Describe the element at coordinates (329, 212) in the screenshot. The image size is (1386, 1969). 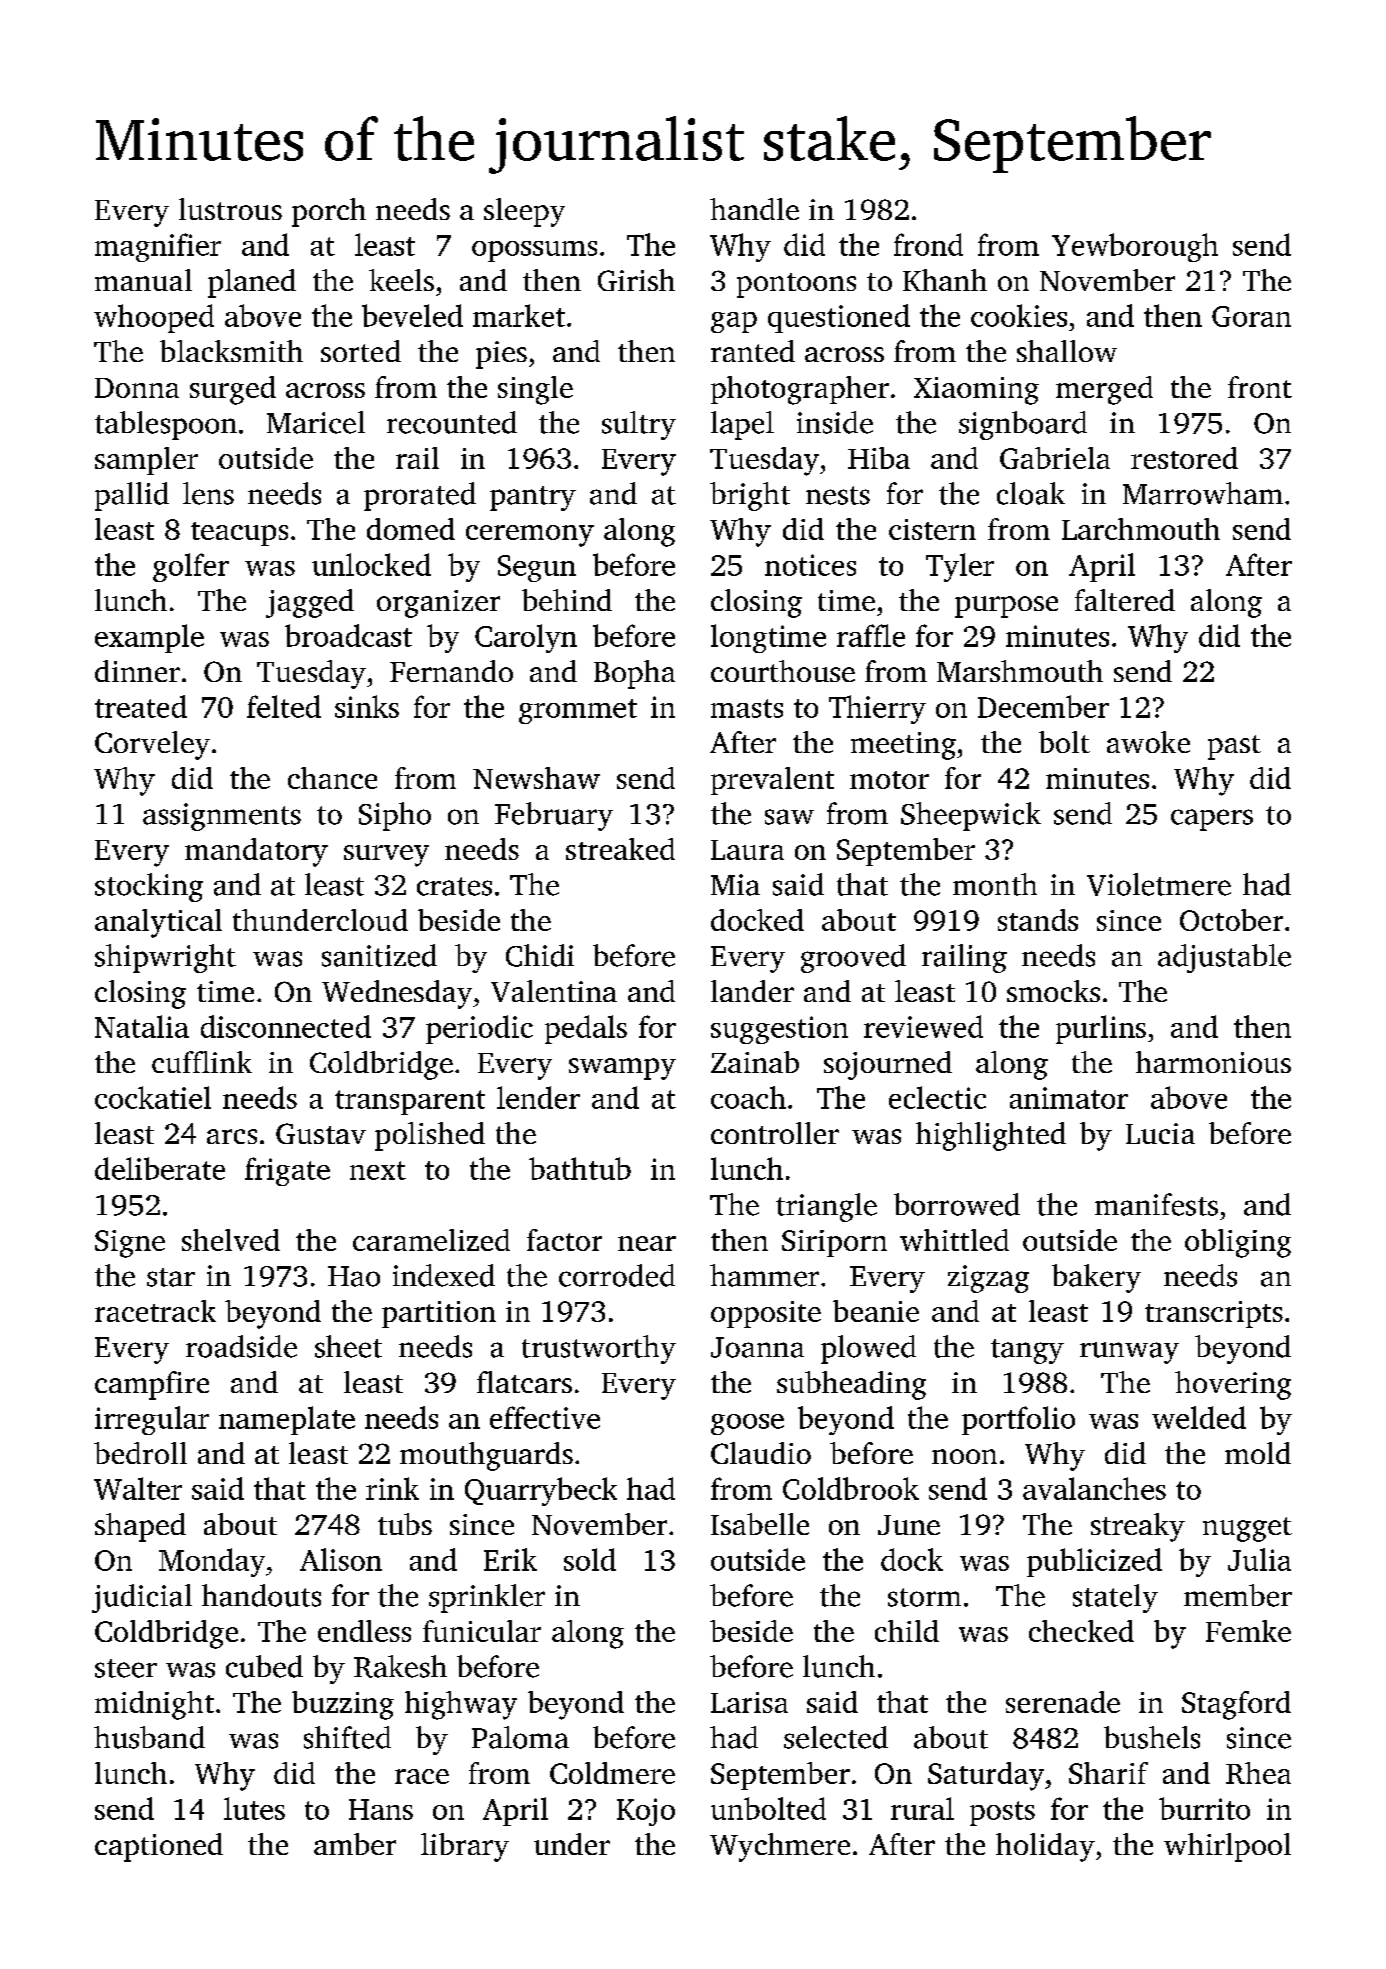
I see `porch` at that location.
